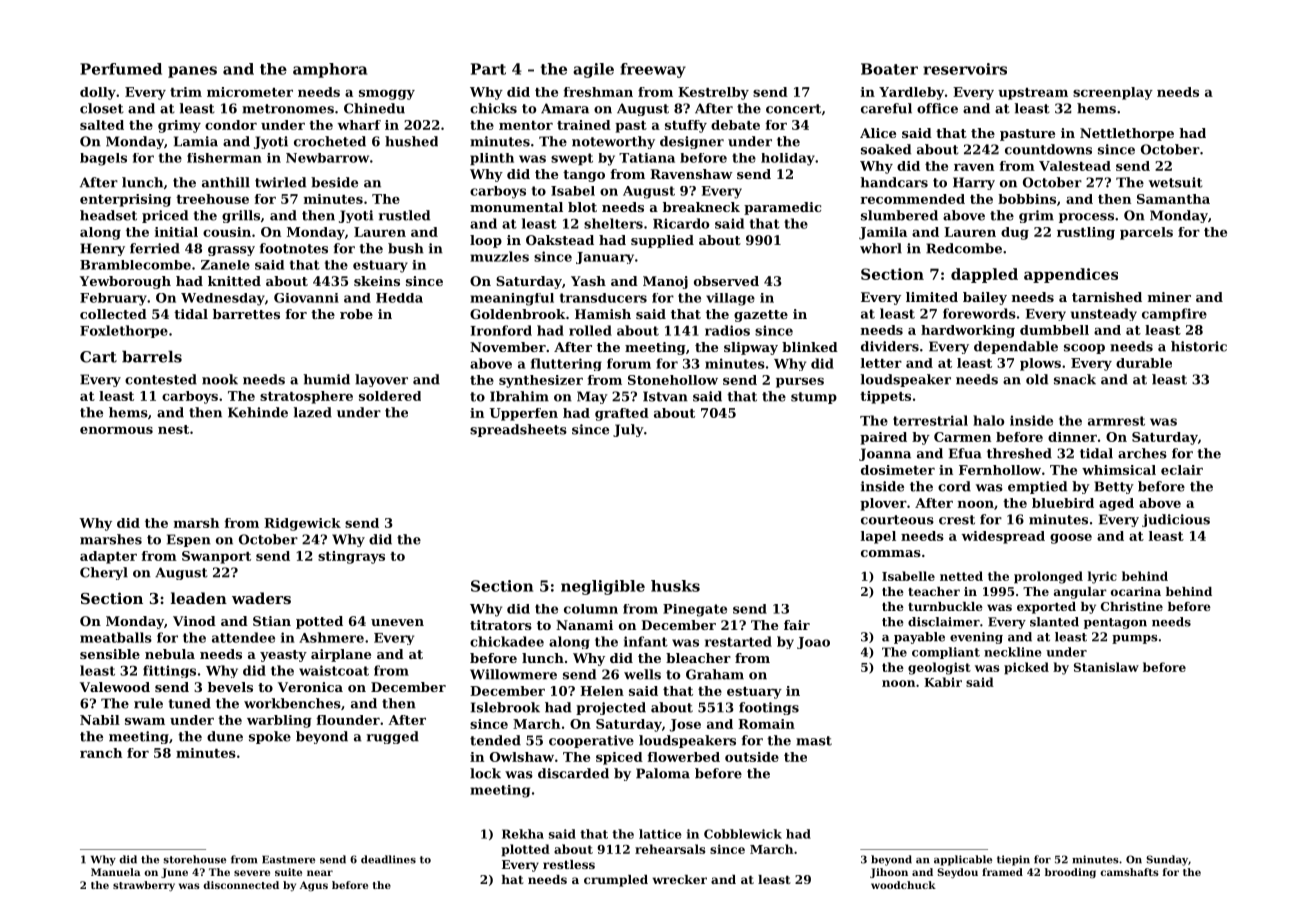 The height and width of the screenshot is (924, 1308). I want to click on infant, so click(646, 641).
